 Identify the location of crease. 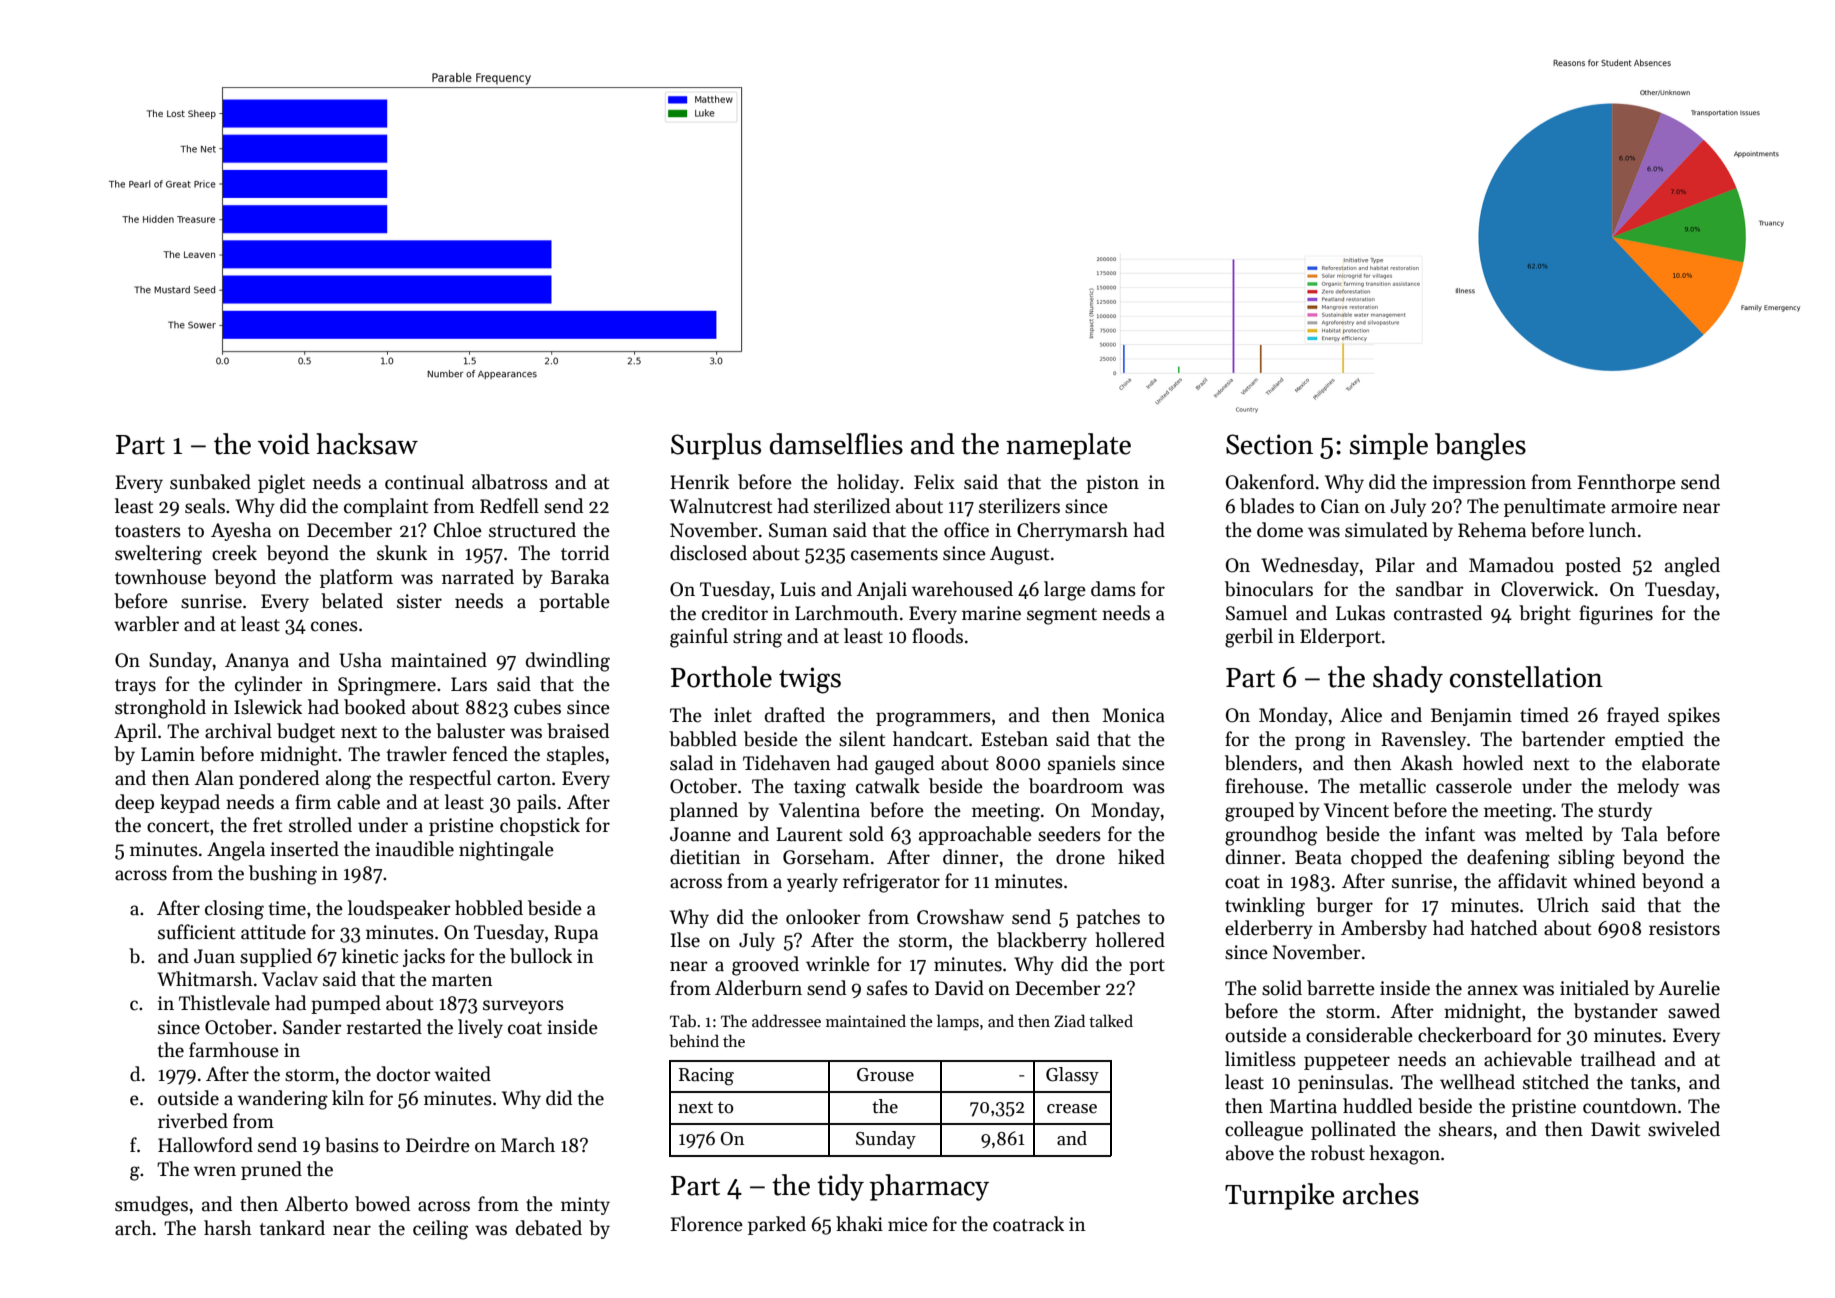
(1072, 1109).
